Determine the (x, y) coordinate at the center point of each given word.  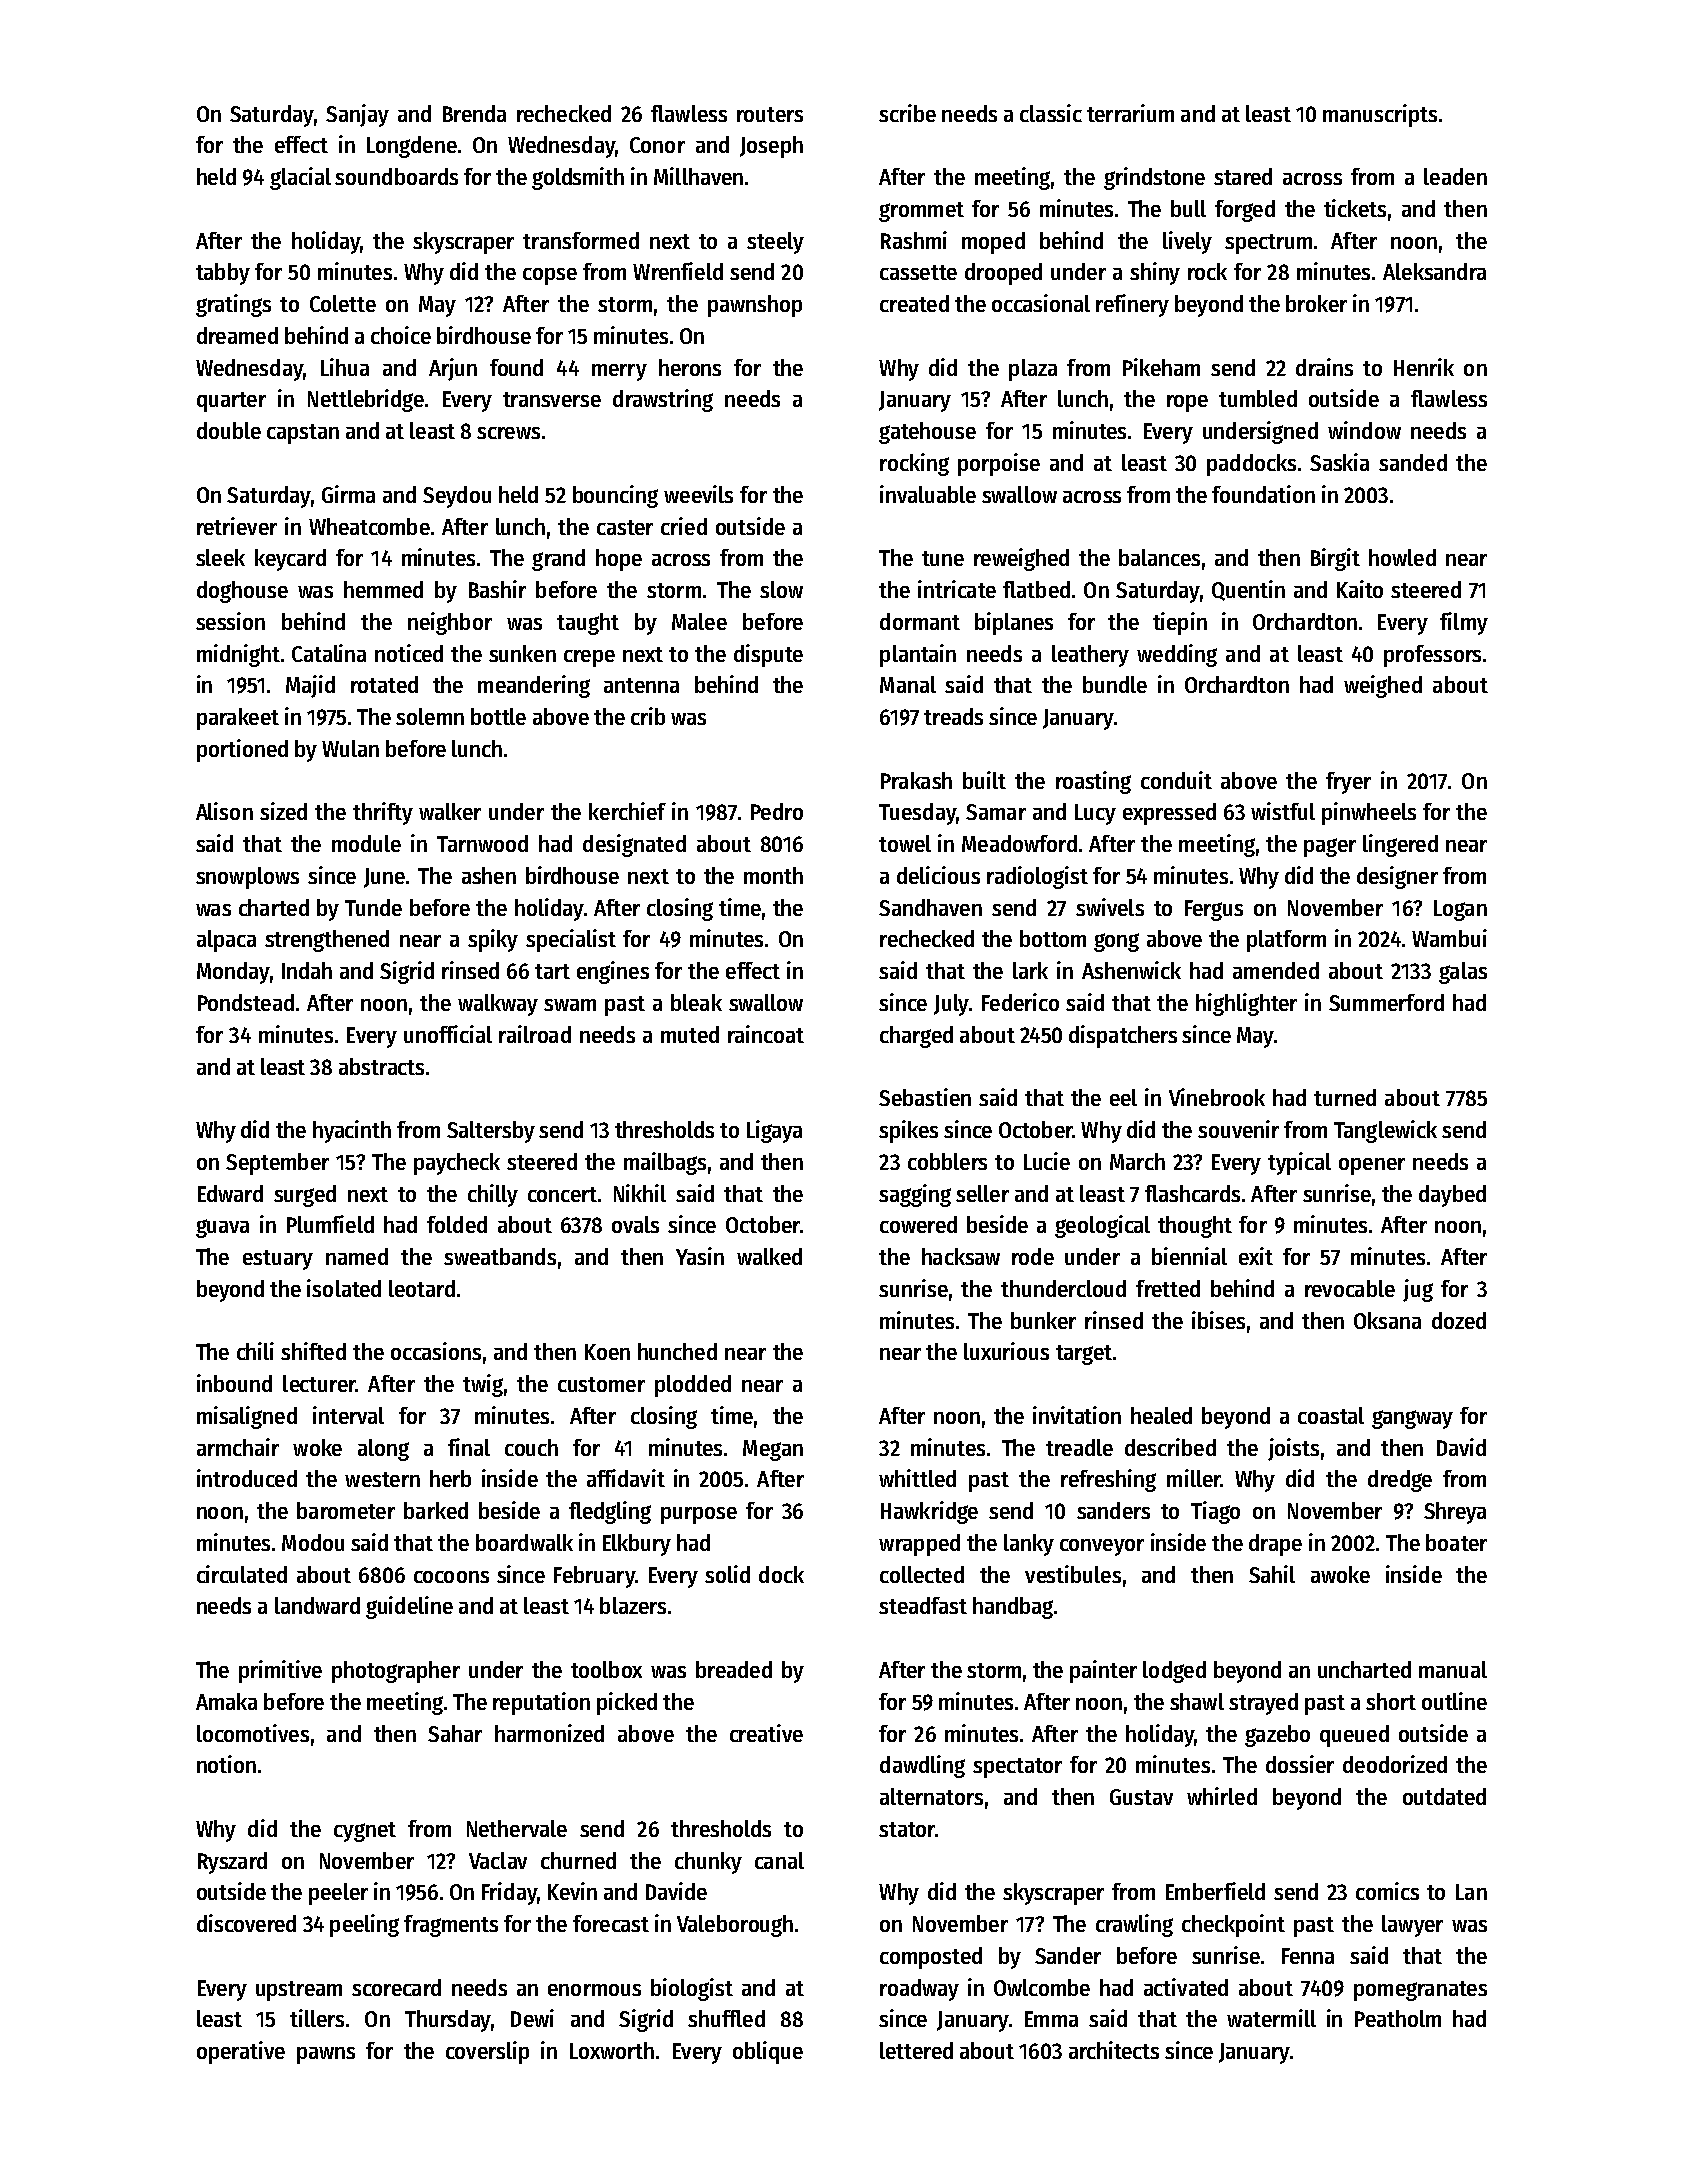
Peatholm (1398, 2018)
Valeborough (735, 1926)
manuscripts (1380, 115)
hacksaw (961, 1256)
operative (241, 2052)
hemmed (383, 589)
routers (770, 114)
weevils (698, 494)
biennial (1189, 1256)
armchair (238, 1447)
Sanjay (357, 115)
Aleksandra (1434, 271)
